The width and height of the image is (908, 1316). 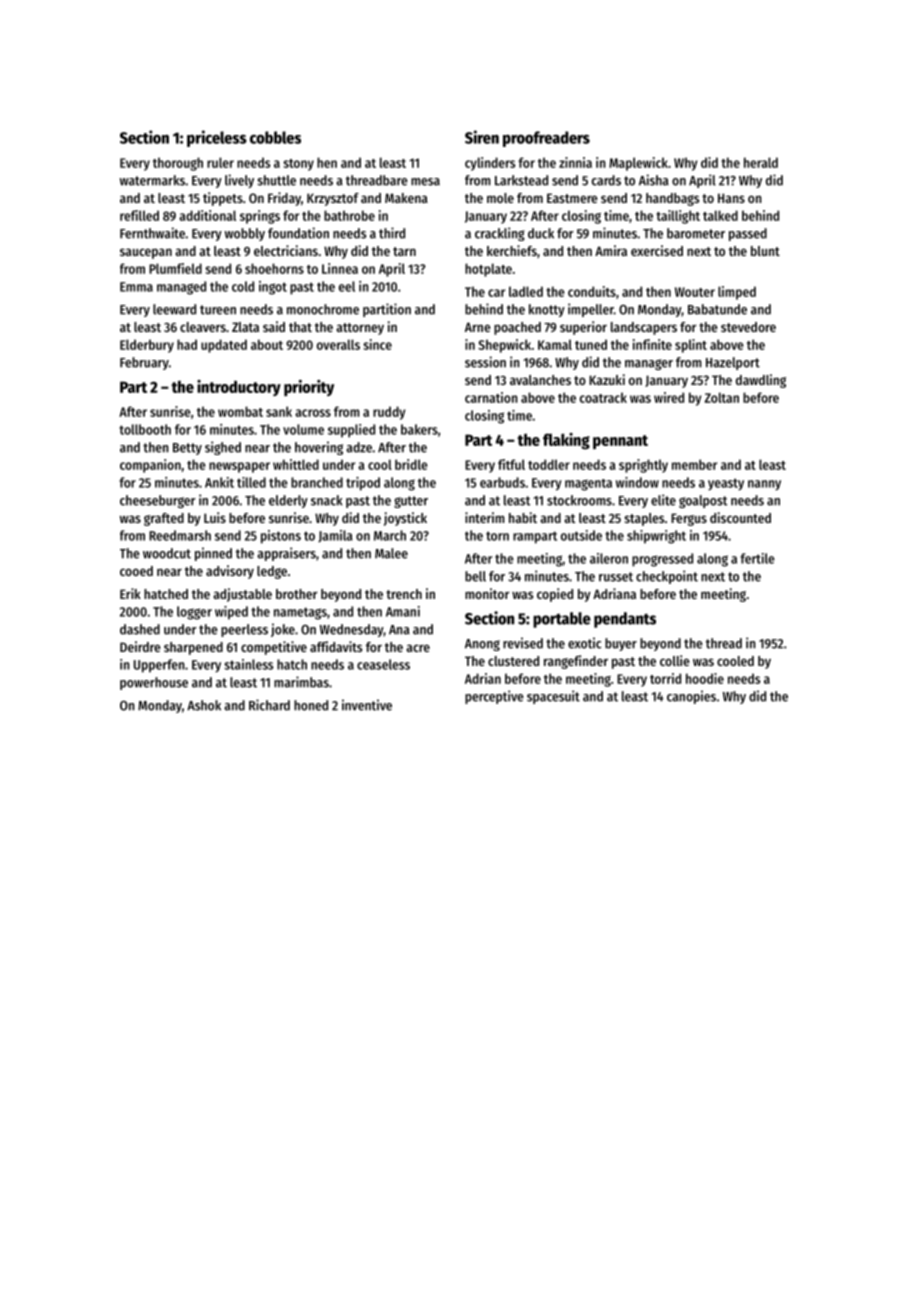 What do you see at coordinates (333, 199) in the image?
I see `Krzysztof` at bounding box center [333, 199].
